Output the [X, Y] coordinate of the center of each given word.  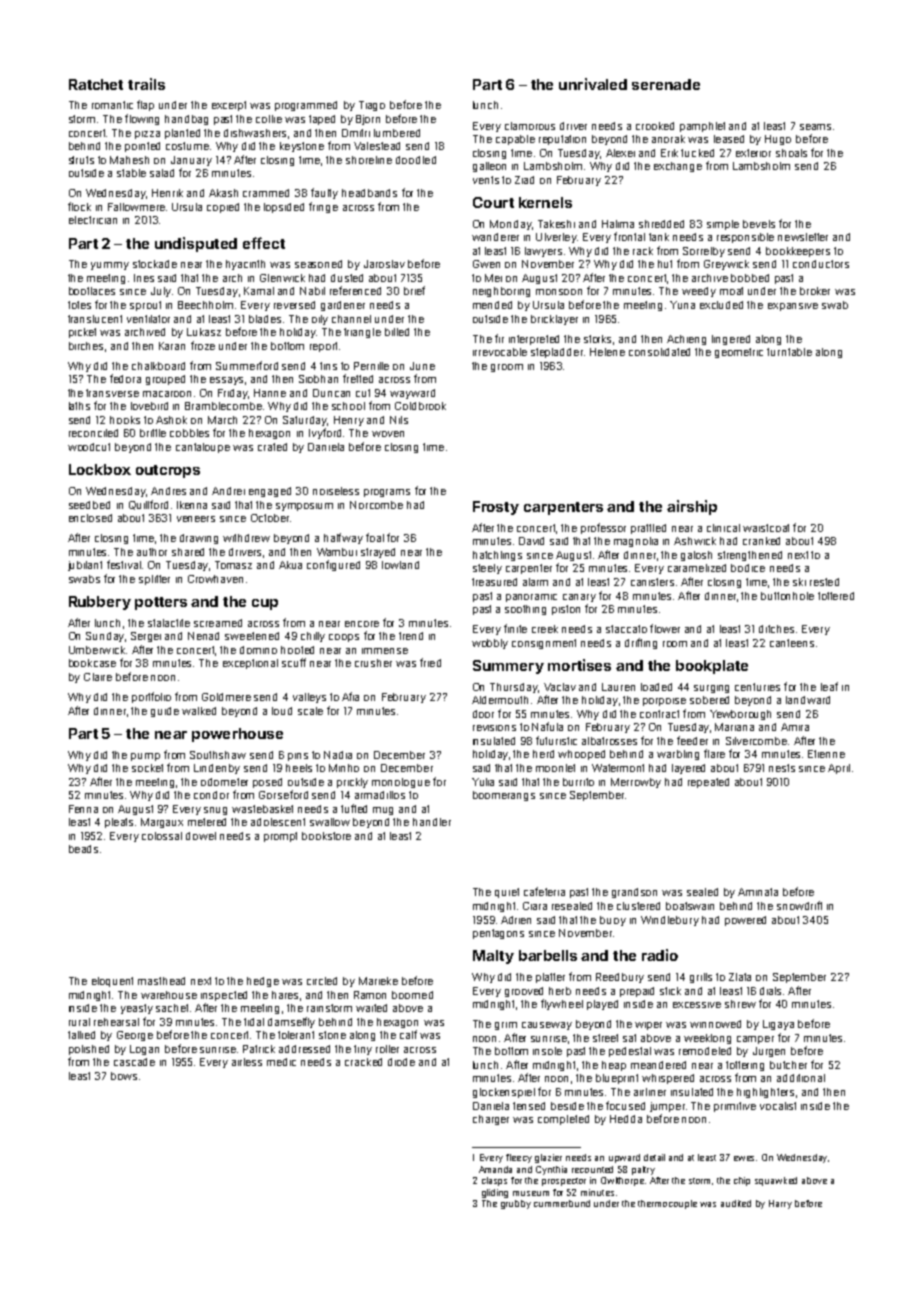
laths [79, 406]
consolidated [659, 352]
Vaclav [560, 687]
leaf [829, 686]
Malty [493, 957]
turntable [789, 352]
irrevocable [500, 352]
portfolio [151, 697]
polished [89, 1050]
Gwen [486, 264]
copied [223, 208]
